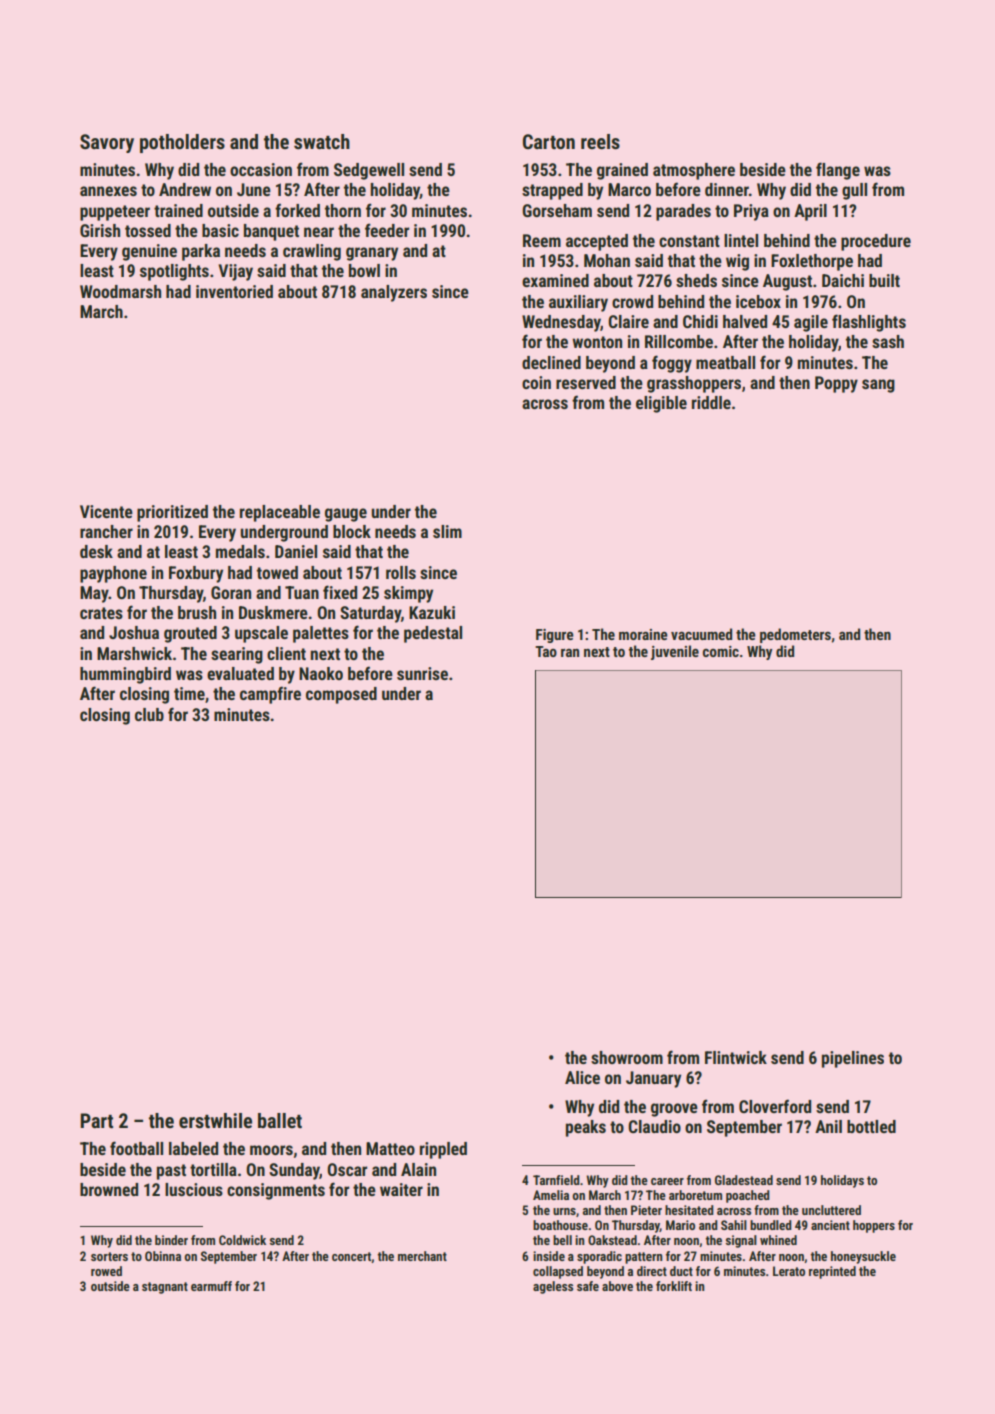 The height and width of the document is (1414, 995). Describe the element at coordinates (627, 1057) in the document. I see `showroom` at that location.
